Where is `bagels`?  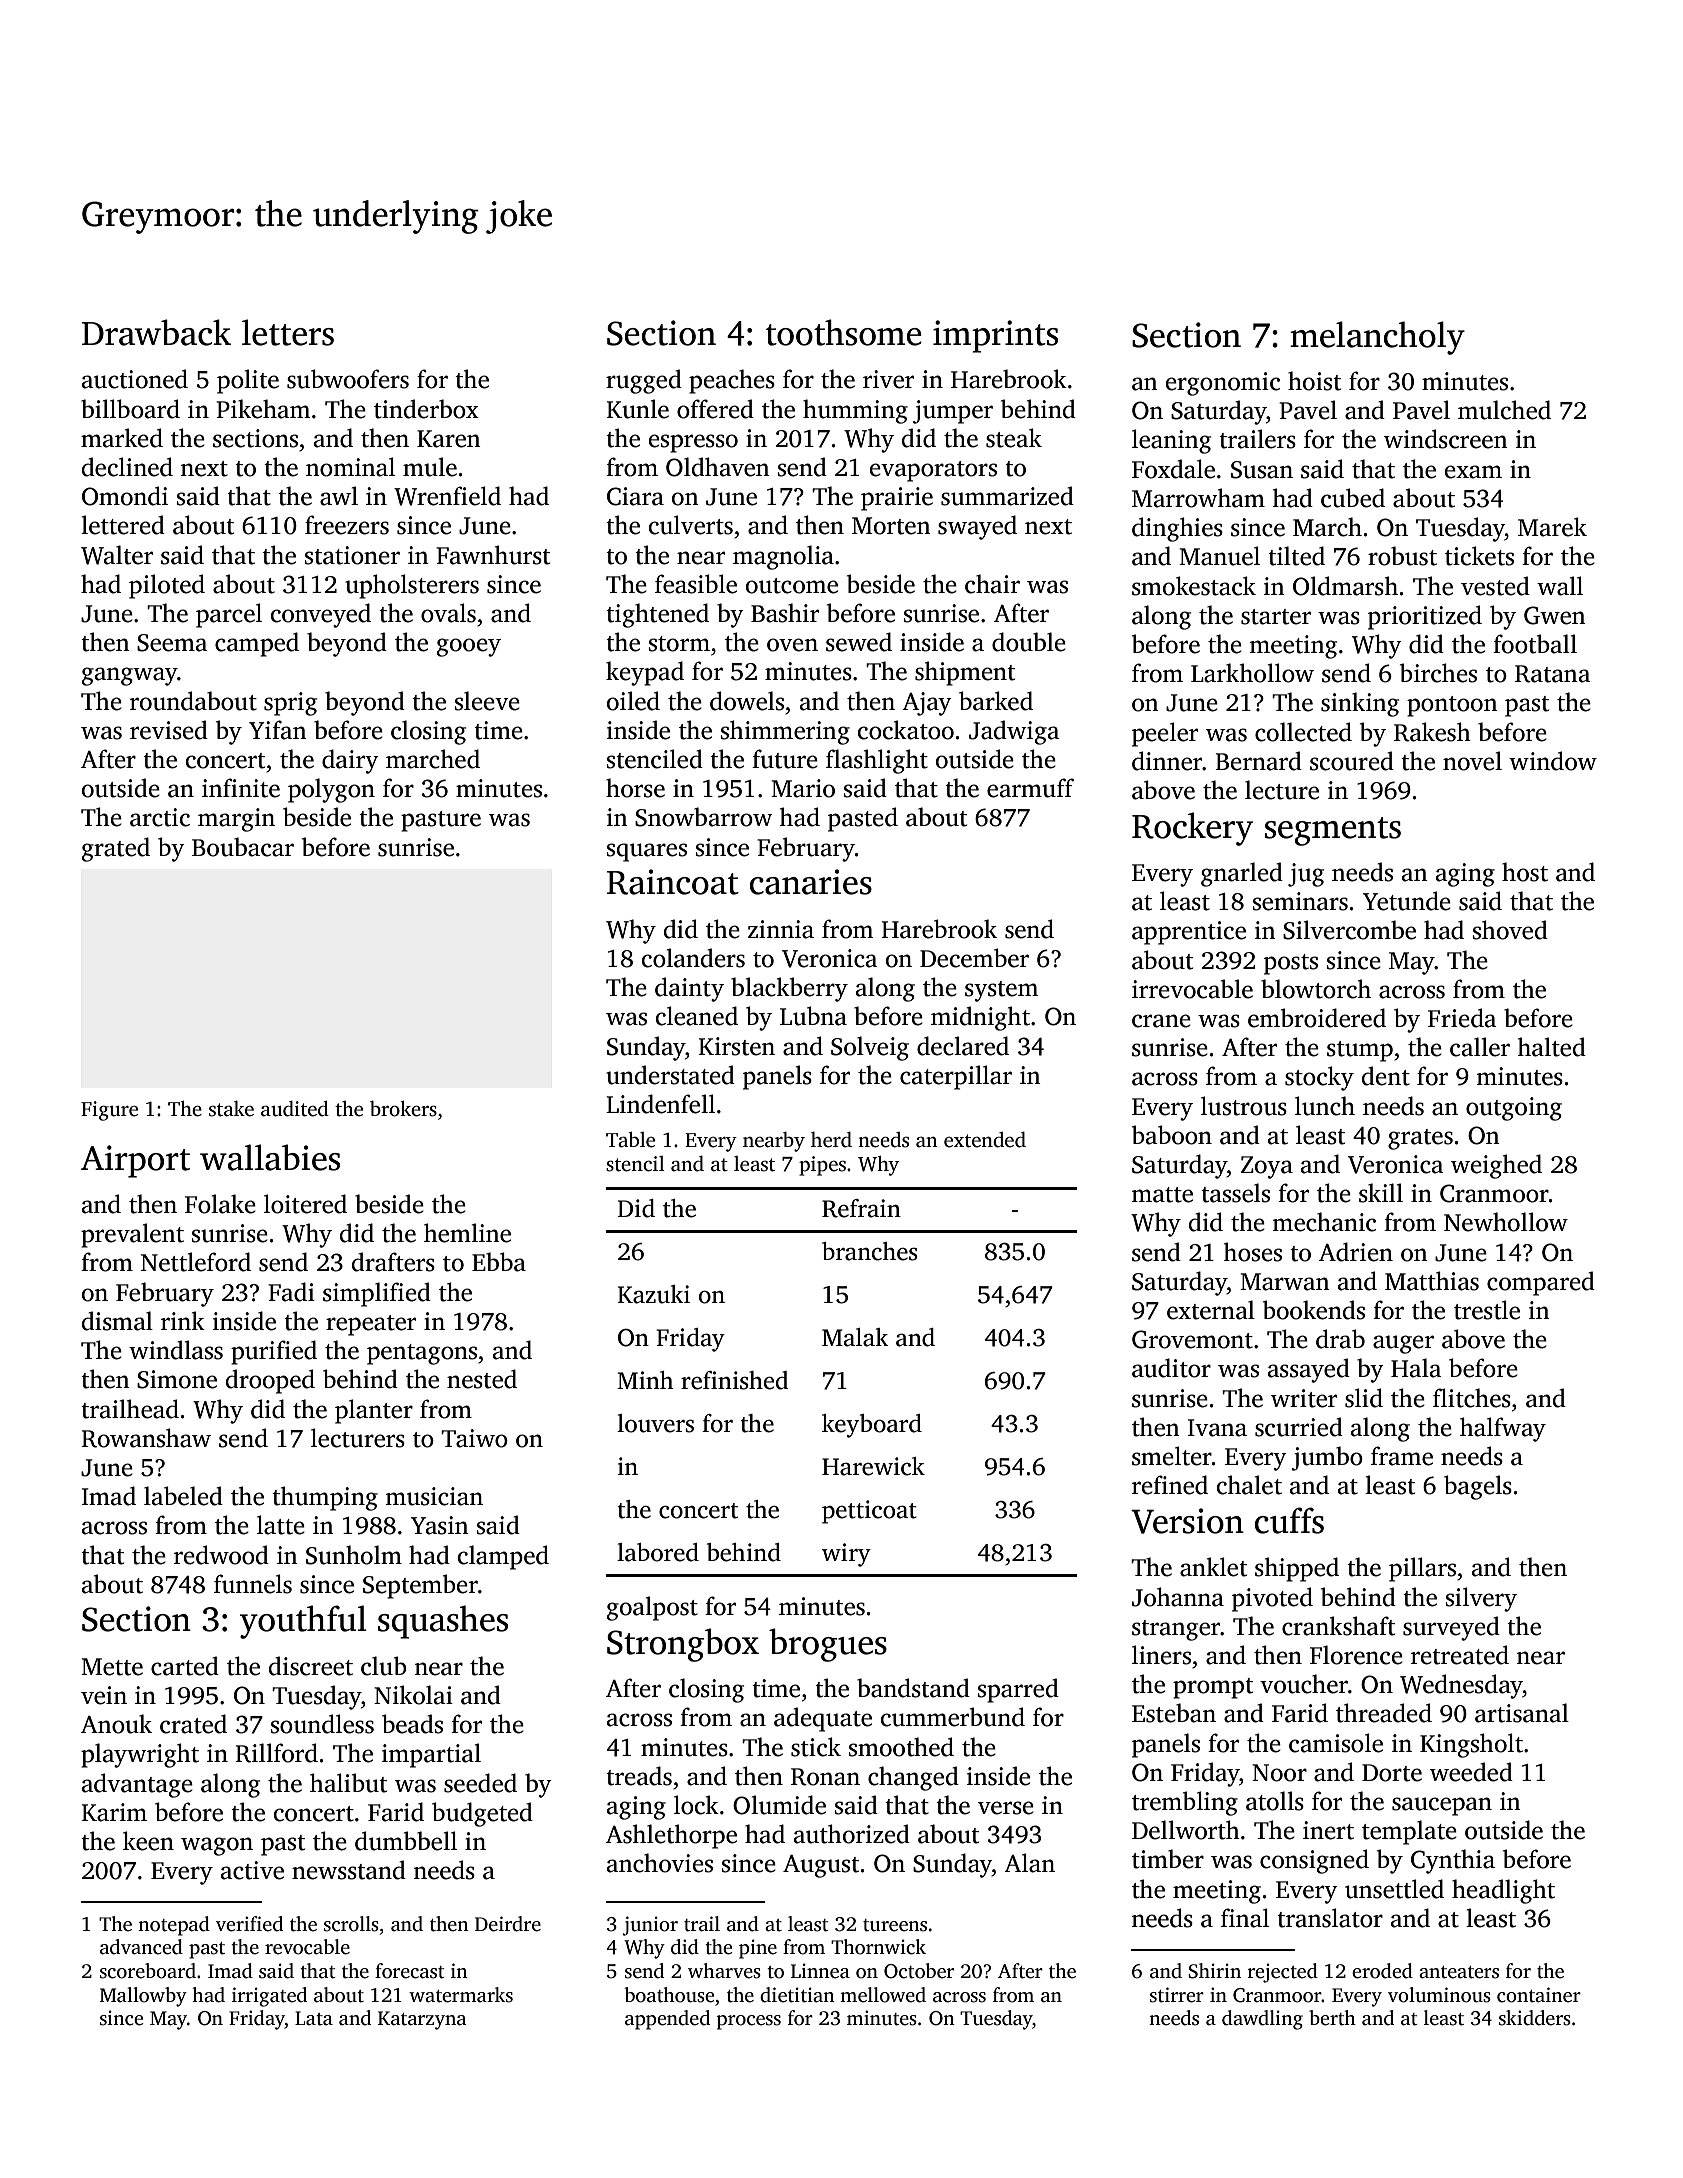 bagels is located at coordinates (1478, 1487).
